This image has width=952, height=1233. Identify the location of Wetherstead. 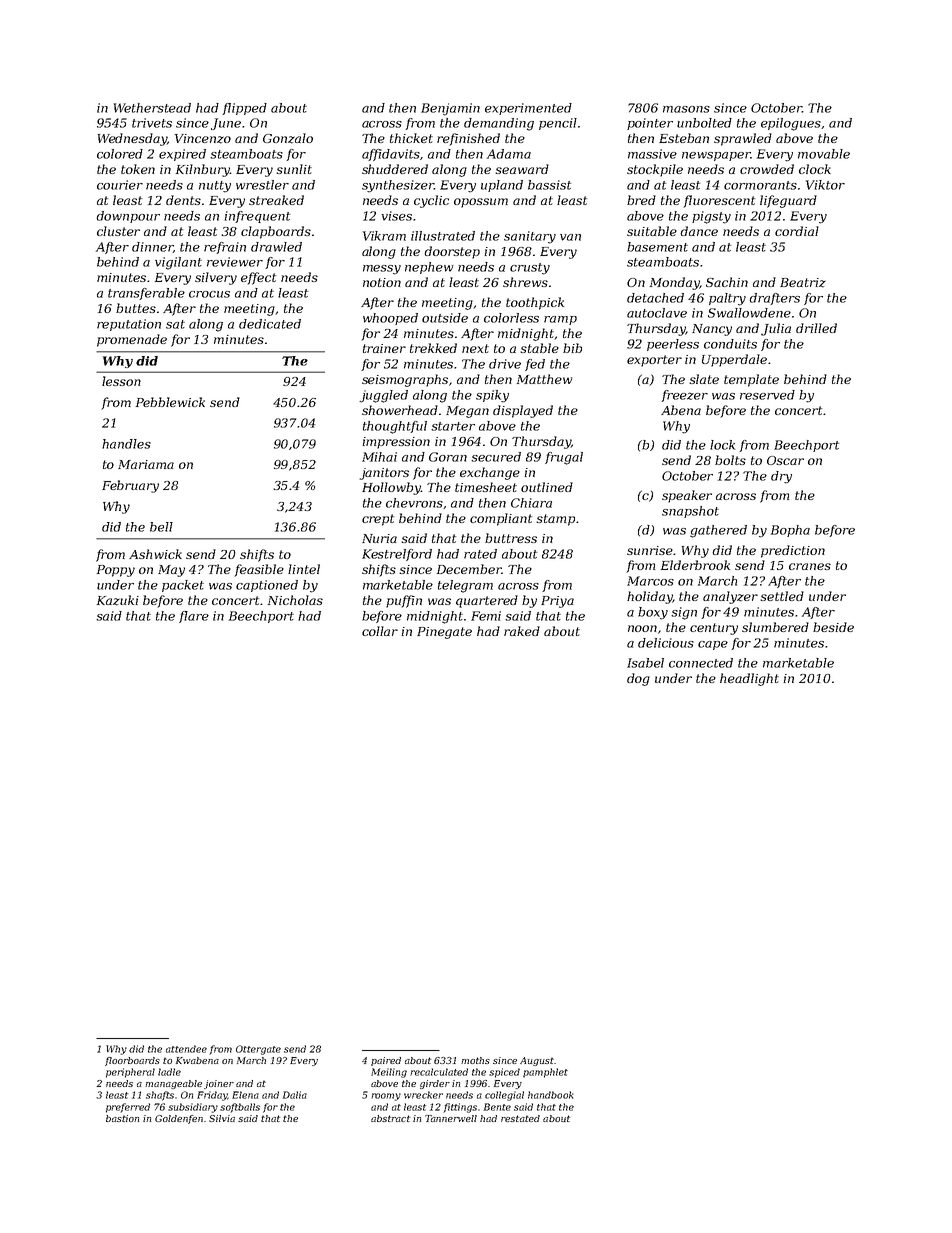
(152, 108).
